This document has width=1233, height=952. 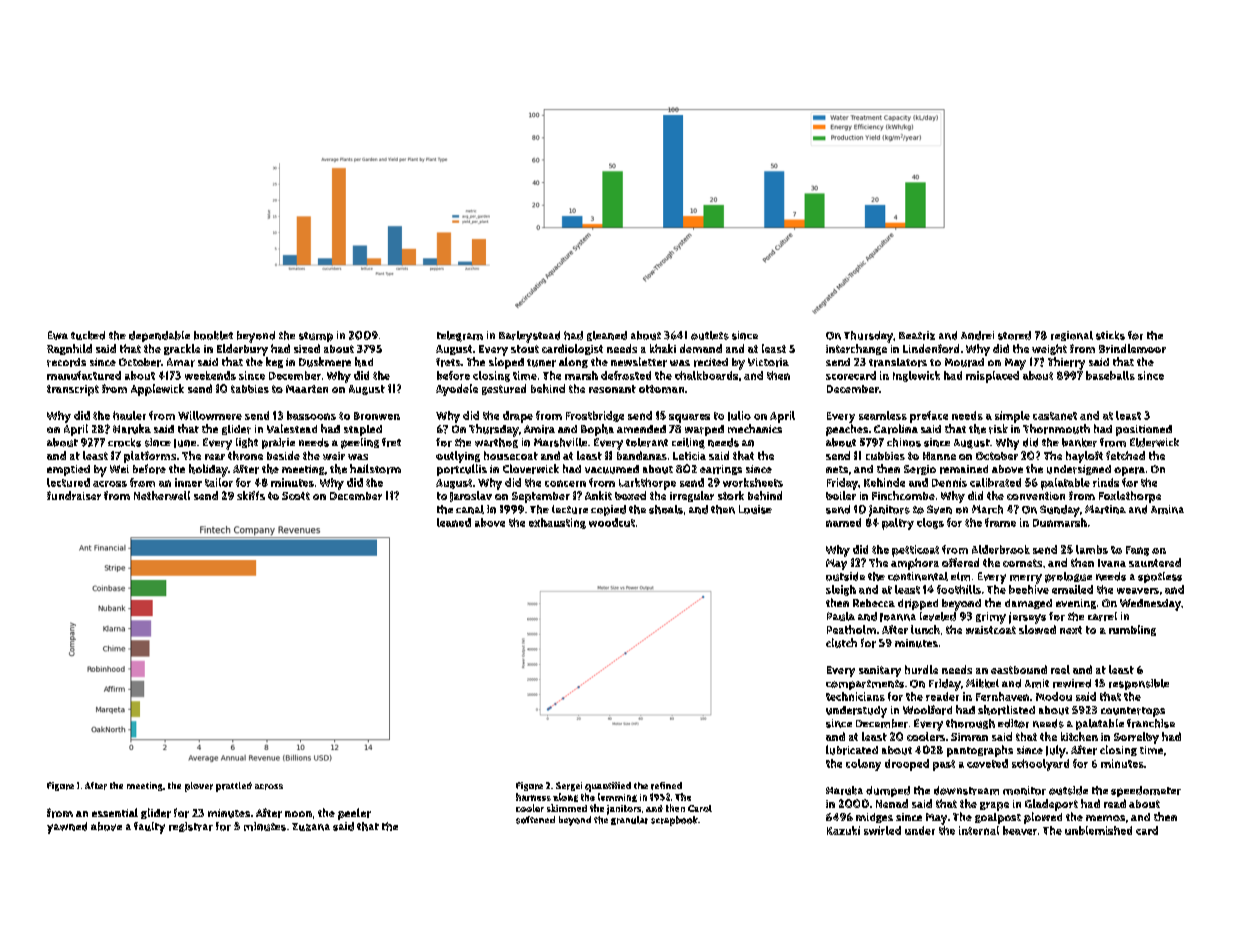 I want to click on softened, so click(x=535, y=820).
